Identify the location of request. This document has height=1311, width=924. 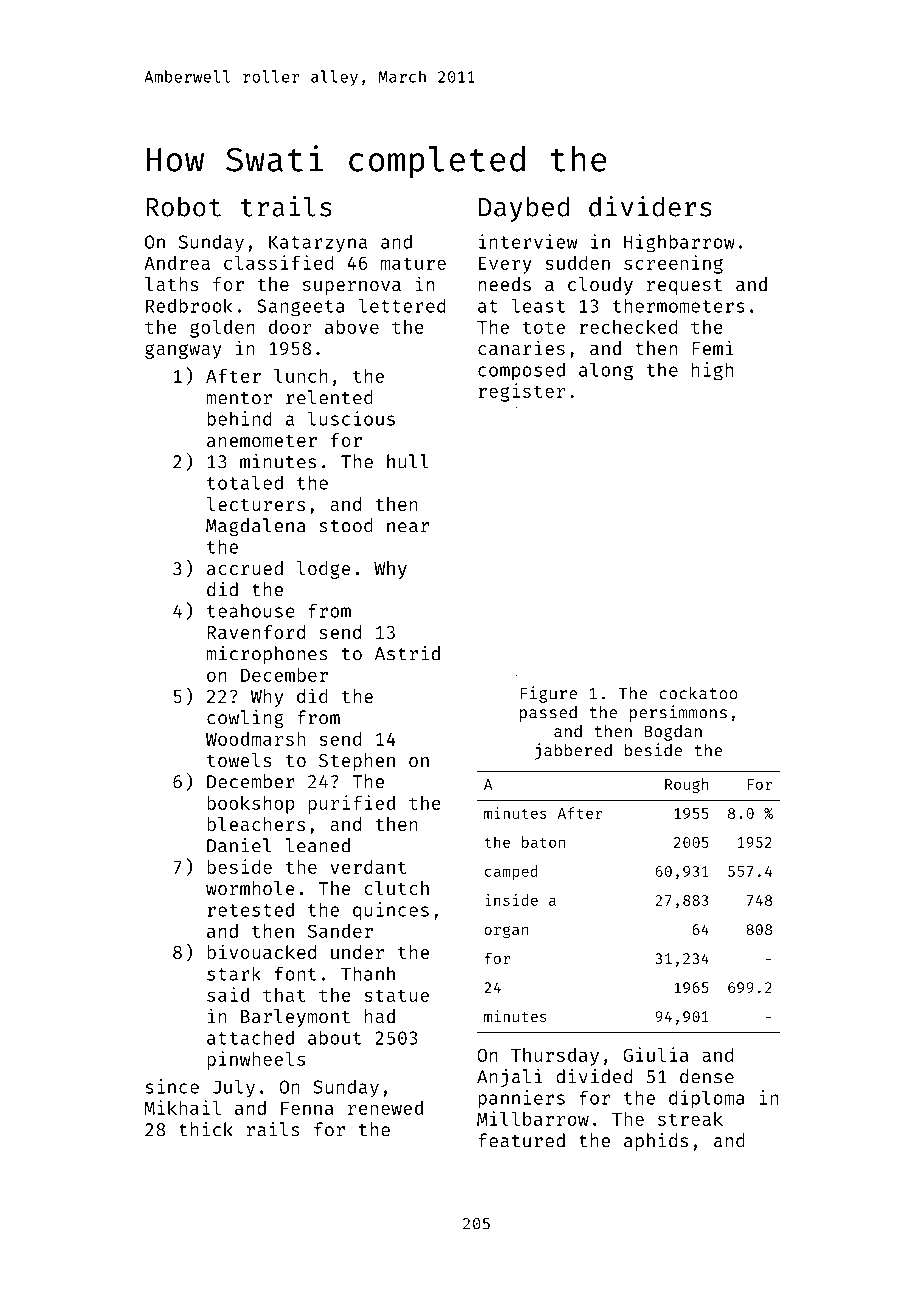
(684, 287).
